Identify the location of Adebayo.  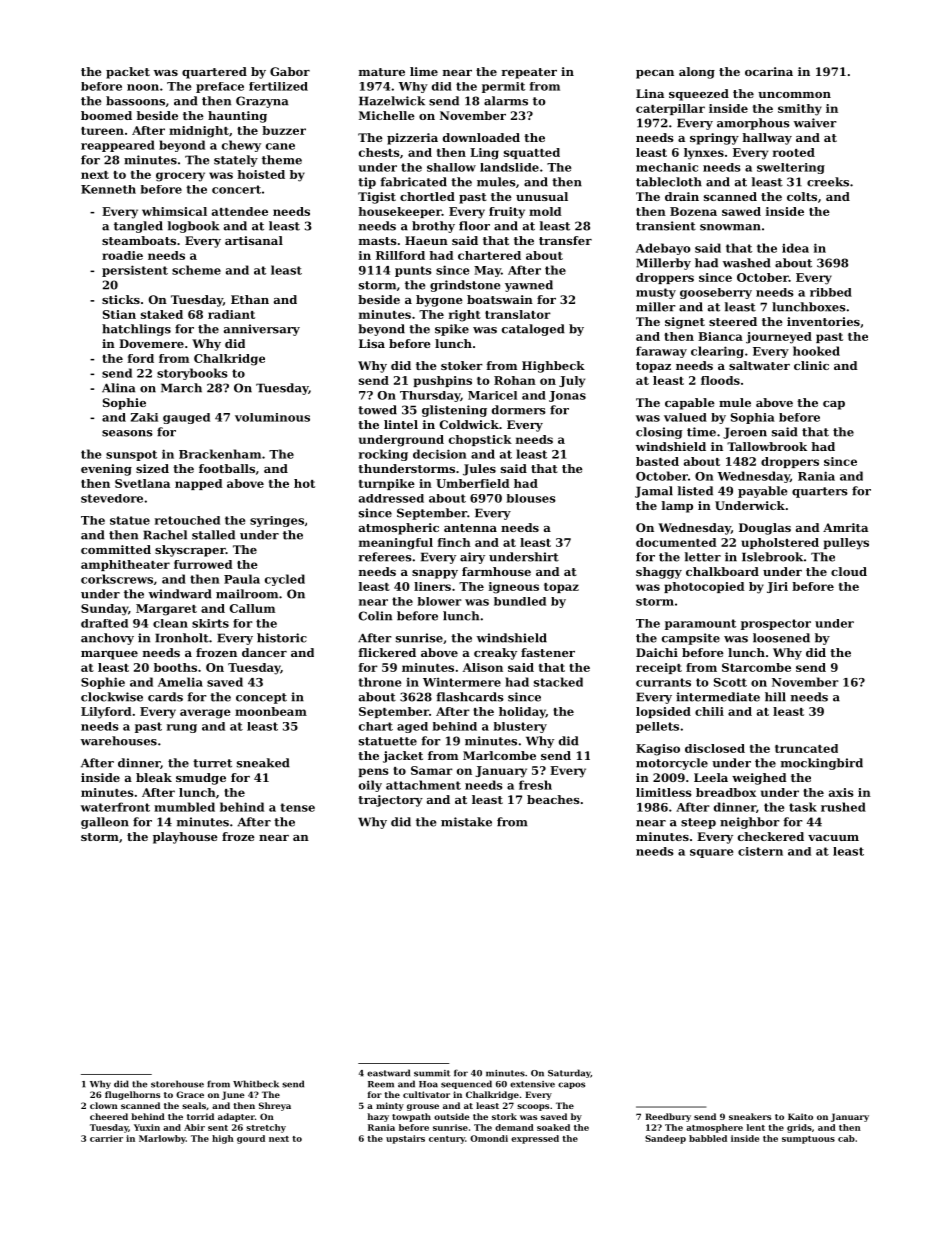
(663, 249).
